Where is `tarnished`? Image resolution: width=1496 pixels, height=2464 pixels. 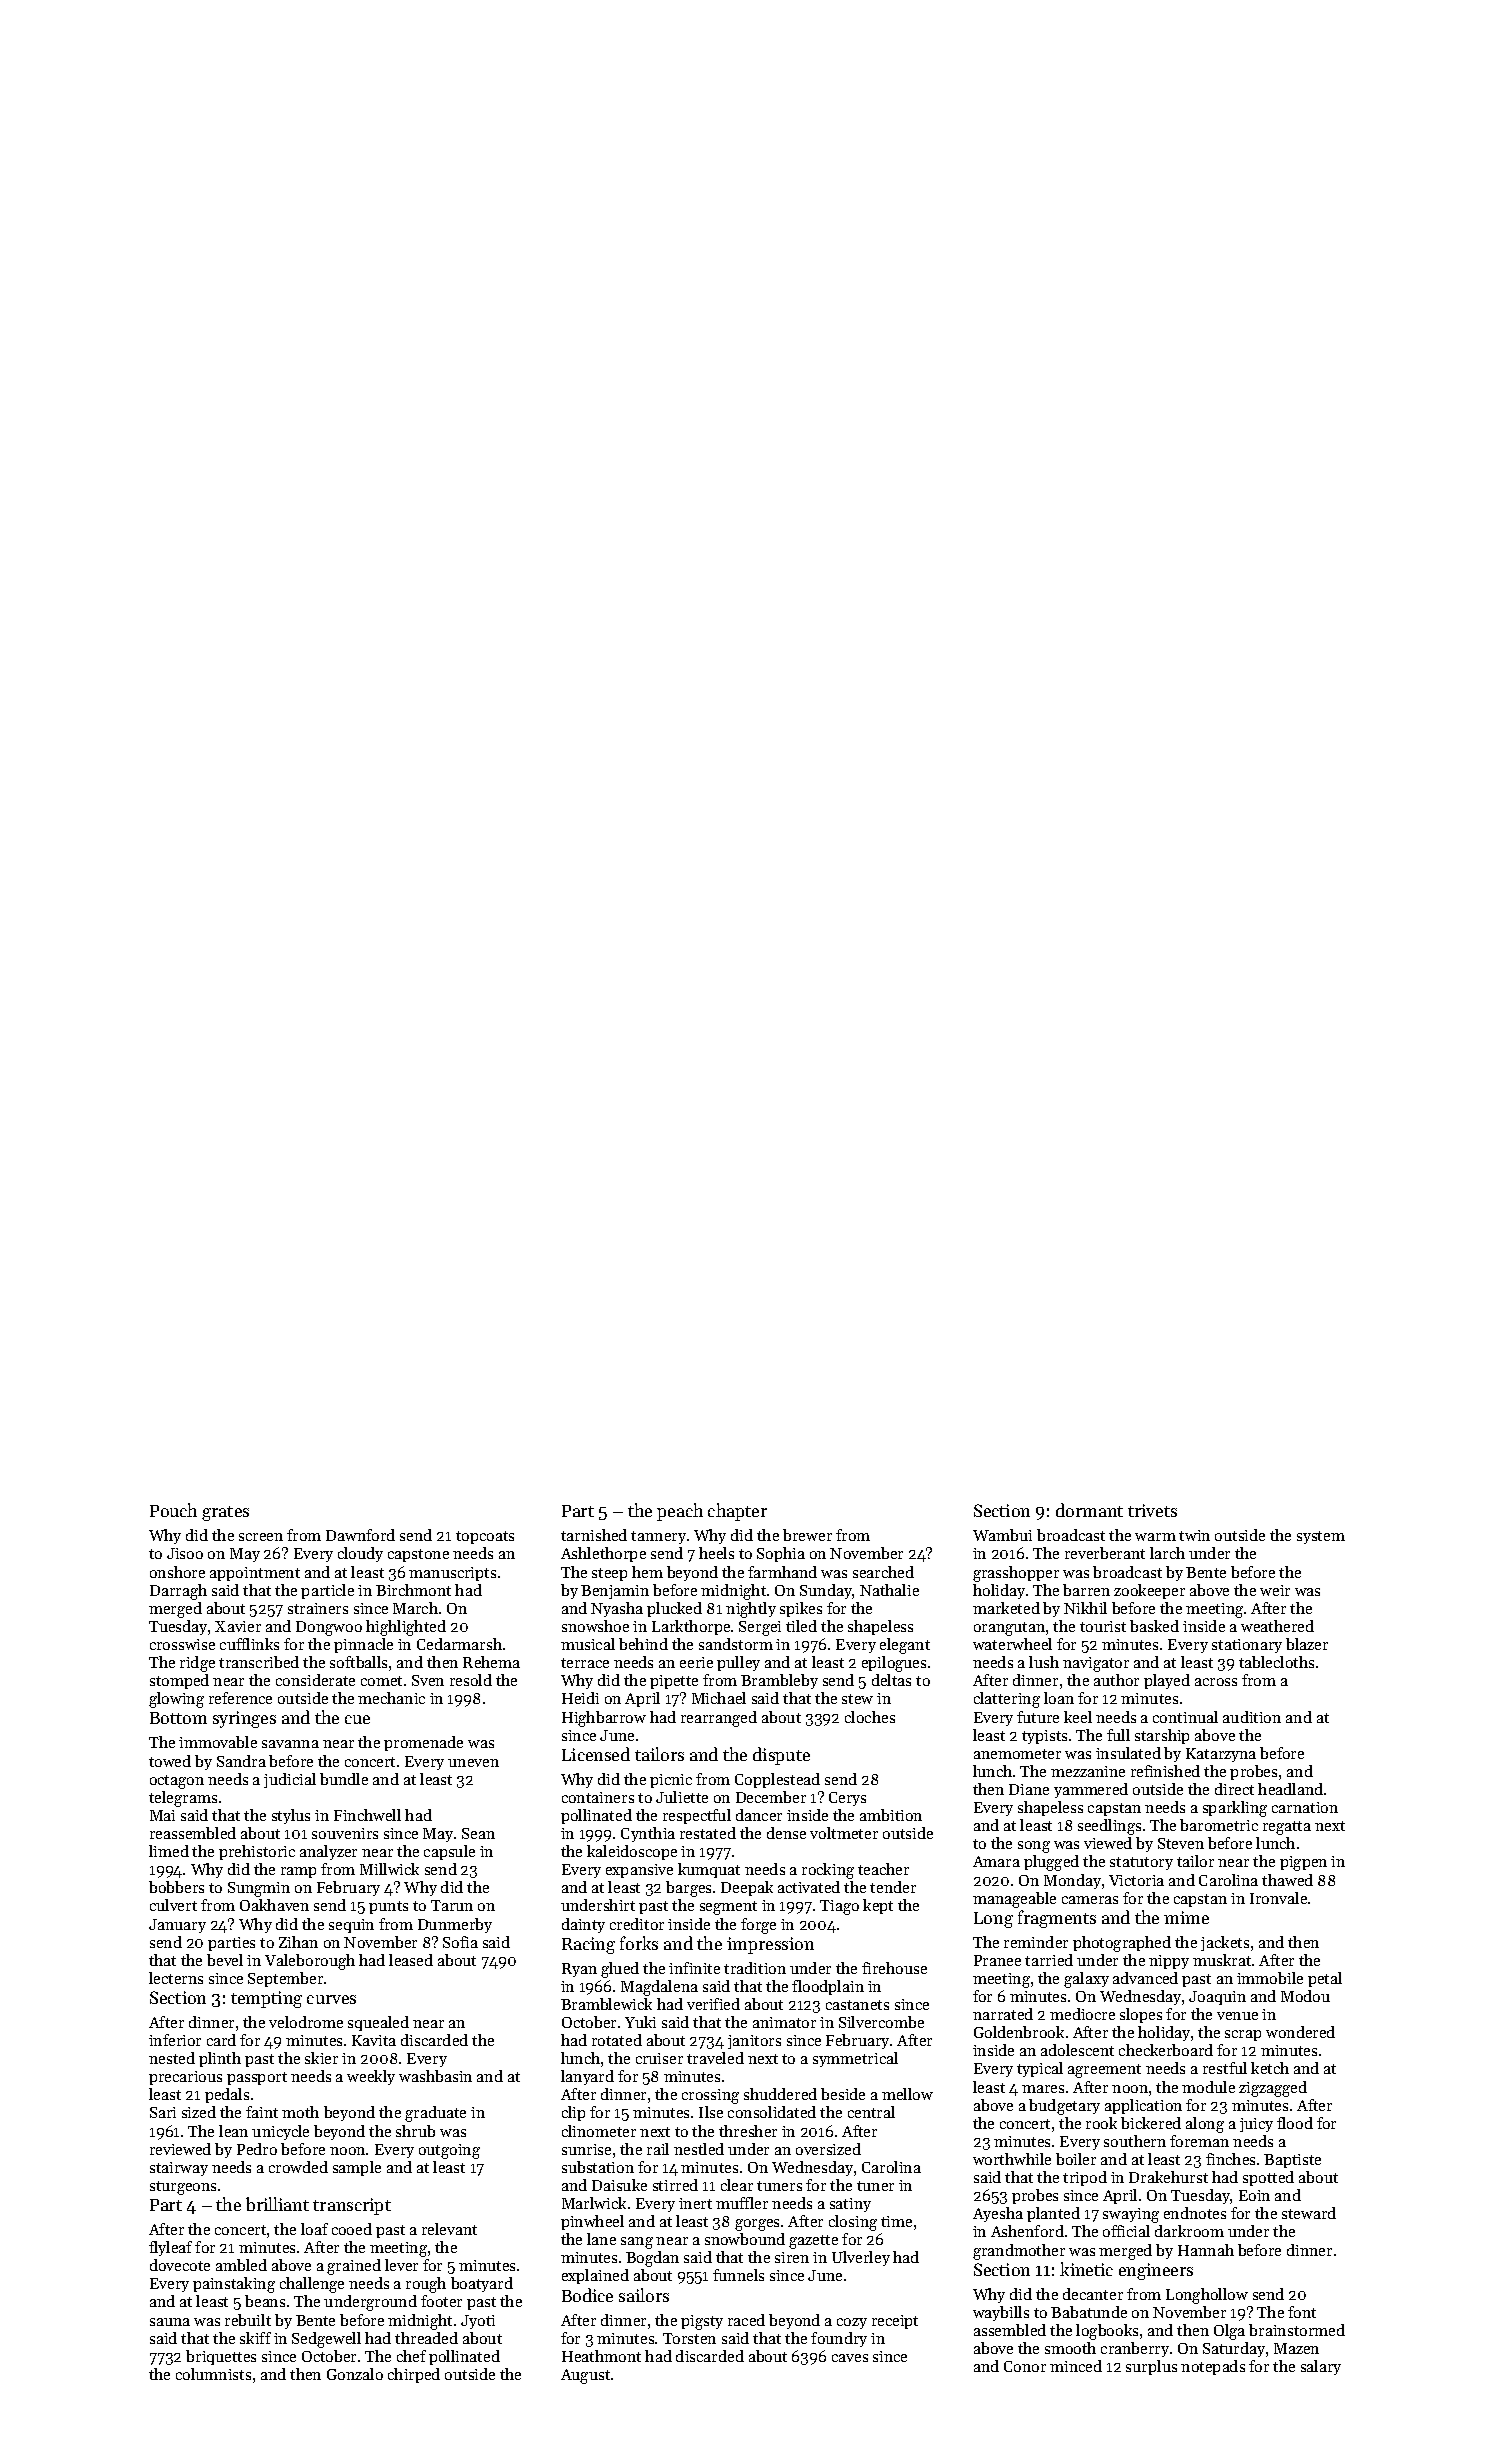
tarnished is located at coordinates (594, 1535).
